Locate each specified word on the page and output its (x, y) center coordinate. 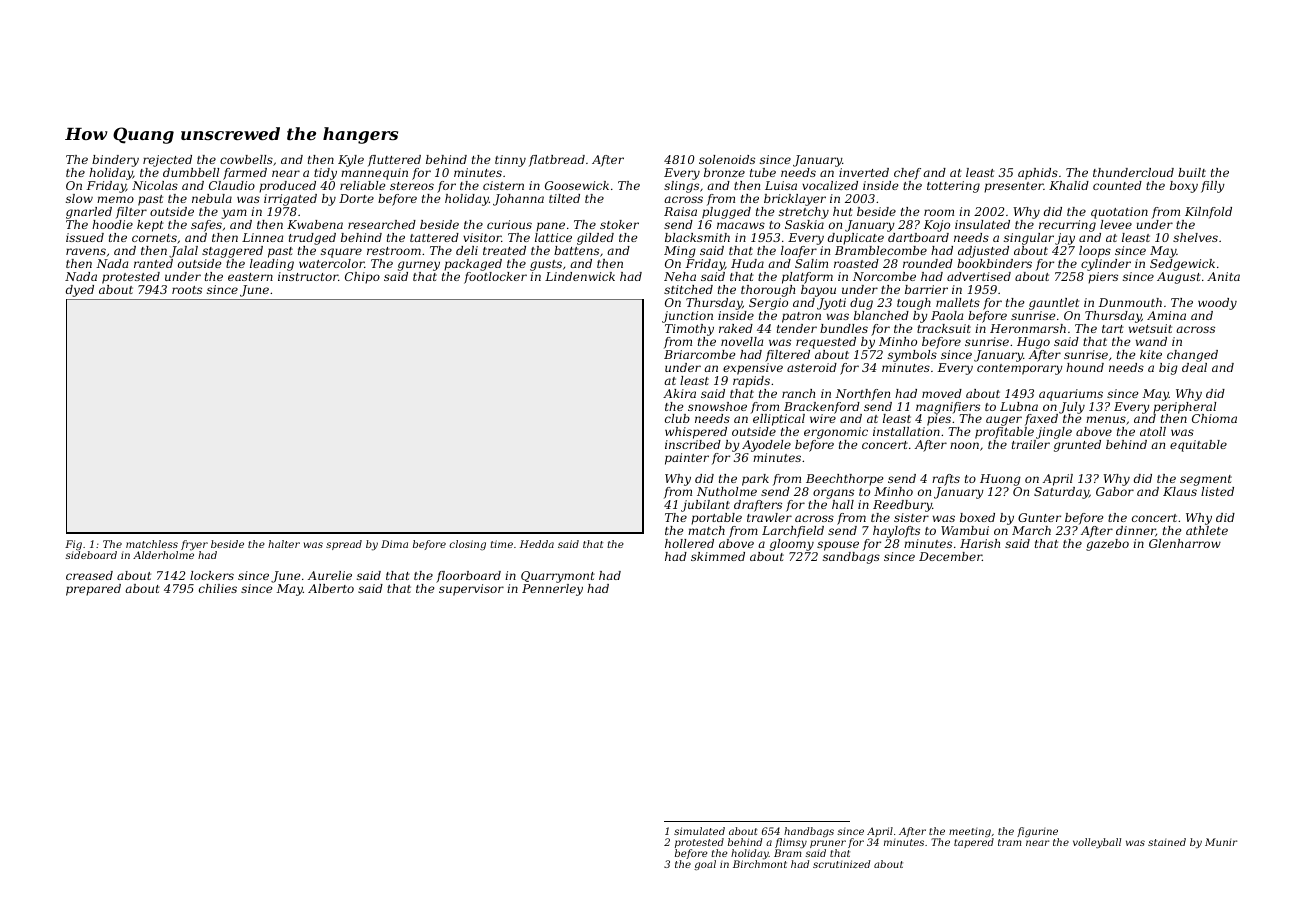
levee (1116, 224)
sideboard (91, 555)
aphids (1038, 174)
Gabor (1115, 491)
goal (705, 865)
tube (763, 172)
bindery (115, 161)
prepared (93, 590)
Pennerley (552, 590)
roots (187, 290)
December (950, 556)
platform (807, 278)
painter (687, 459)
